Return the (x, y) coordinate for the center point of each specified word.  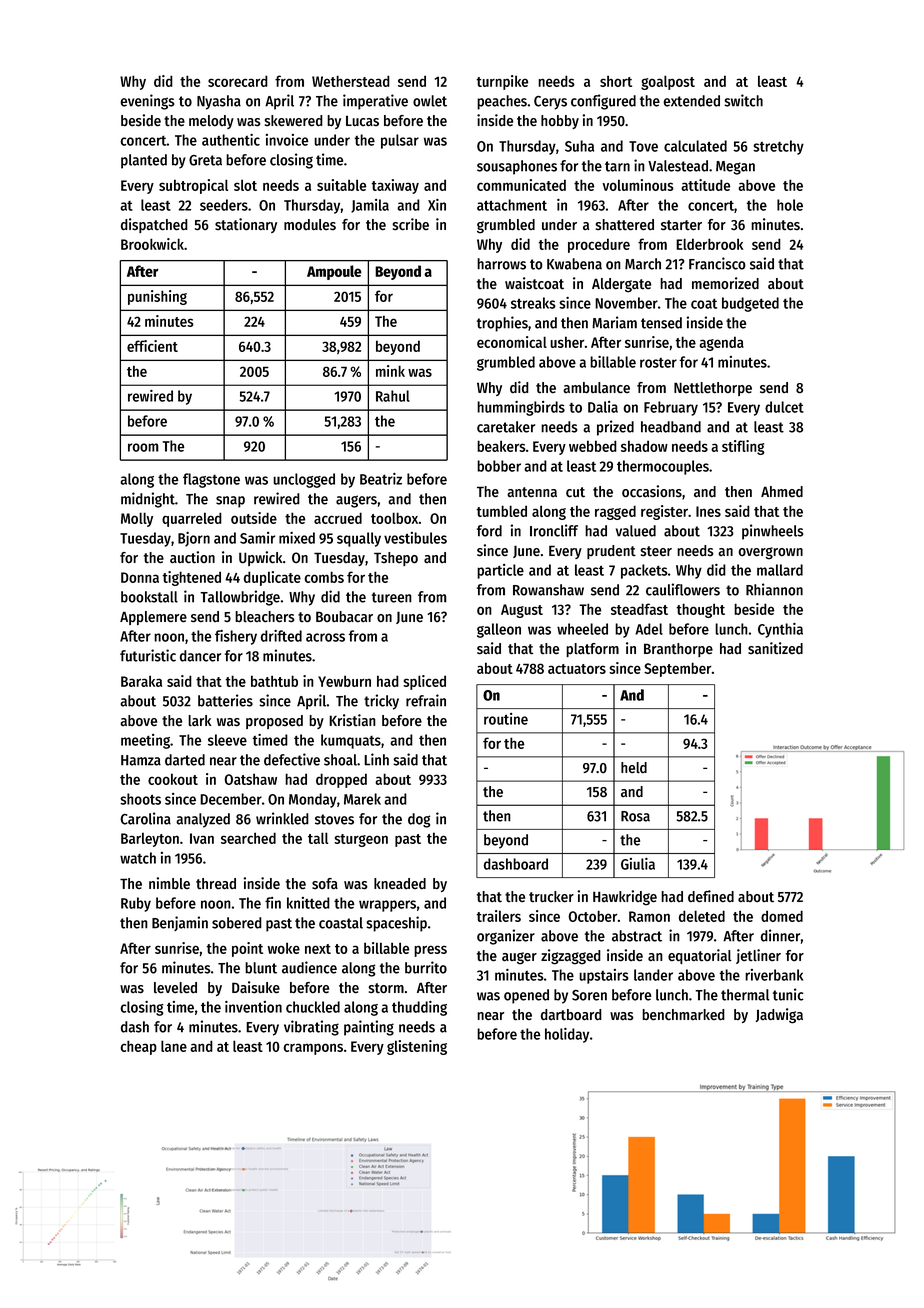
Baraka (141, 681)
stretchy (778, 147)
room (143, 447)
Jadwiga (779, 1016)
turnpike (502, 82)
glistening (417, 1047)
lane (174, 1046)
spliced (424, 682)
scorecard (238, 81)
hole (790, 205)
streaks (533, 303)
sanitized (775, 648)
